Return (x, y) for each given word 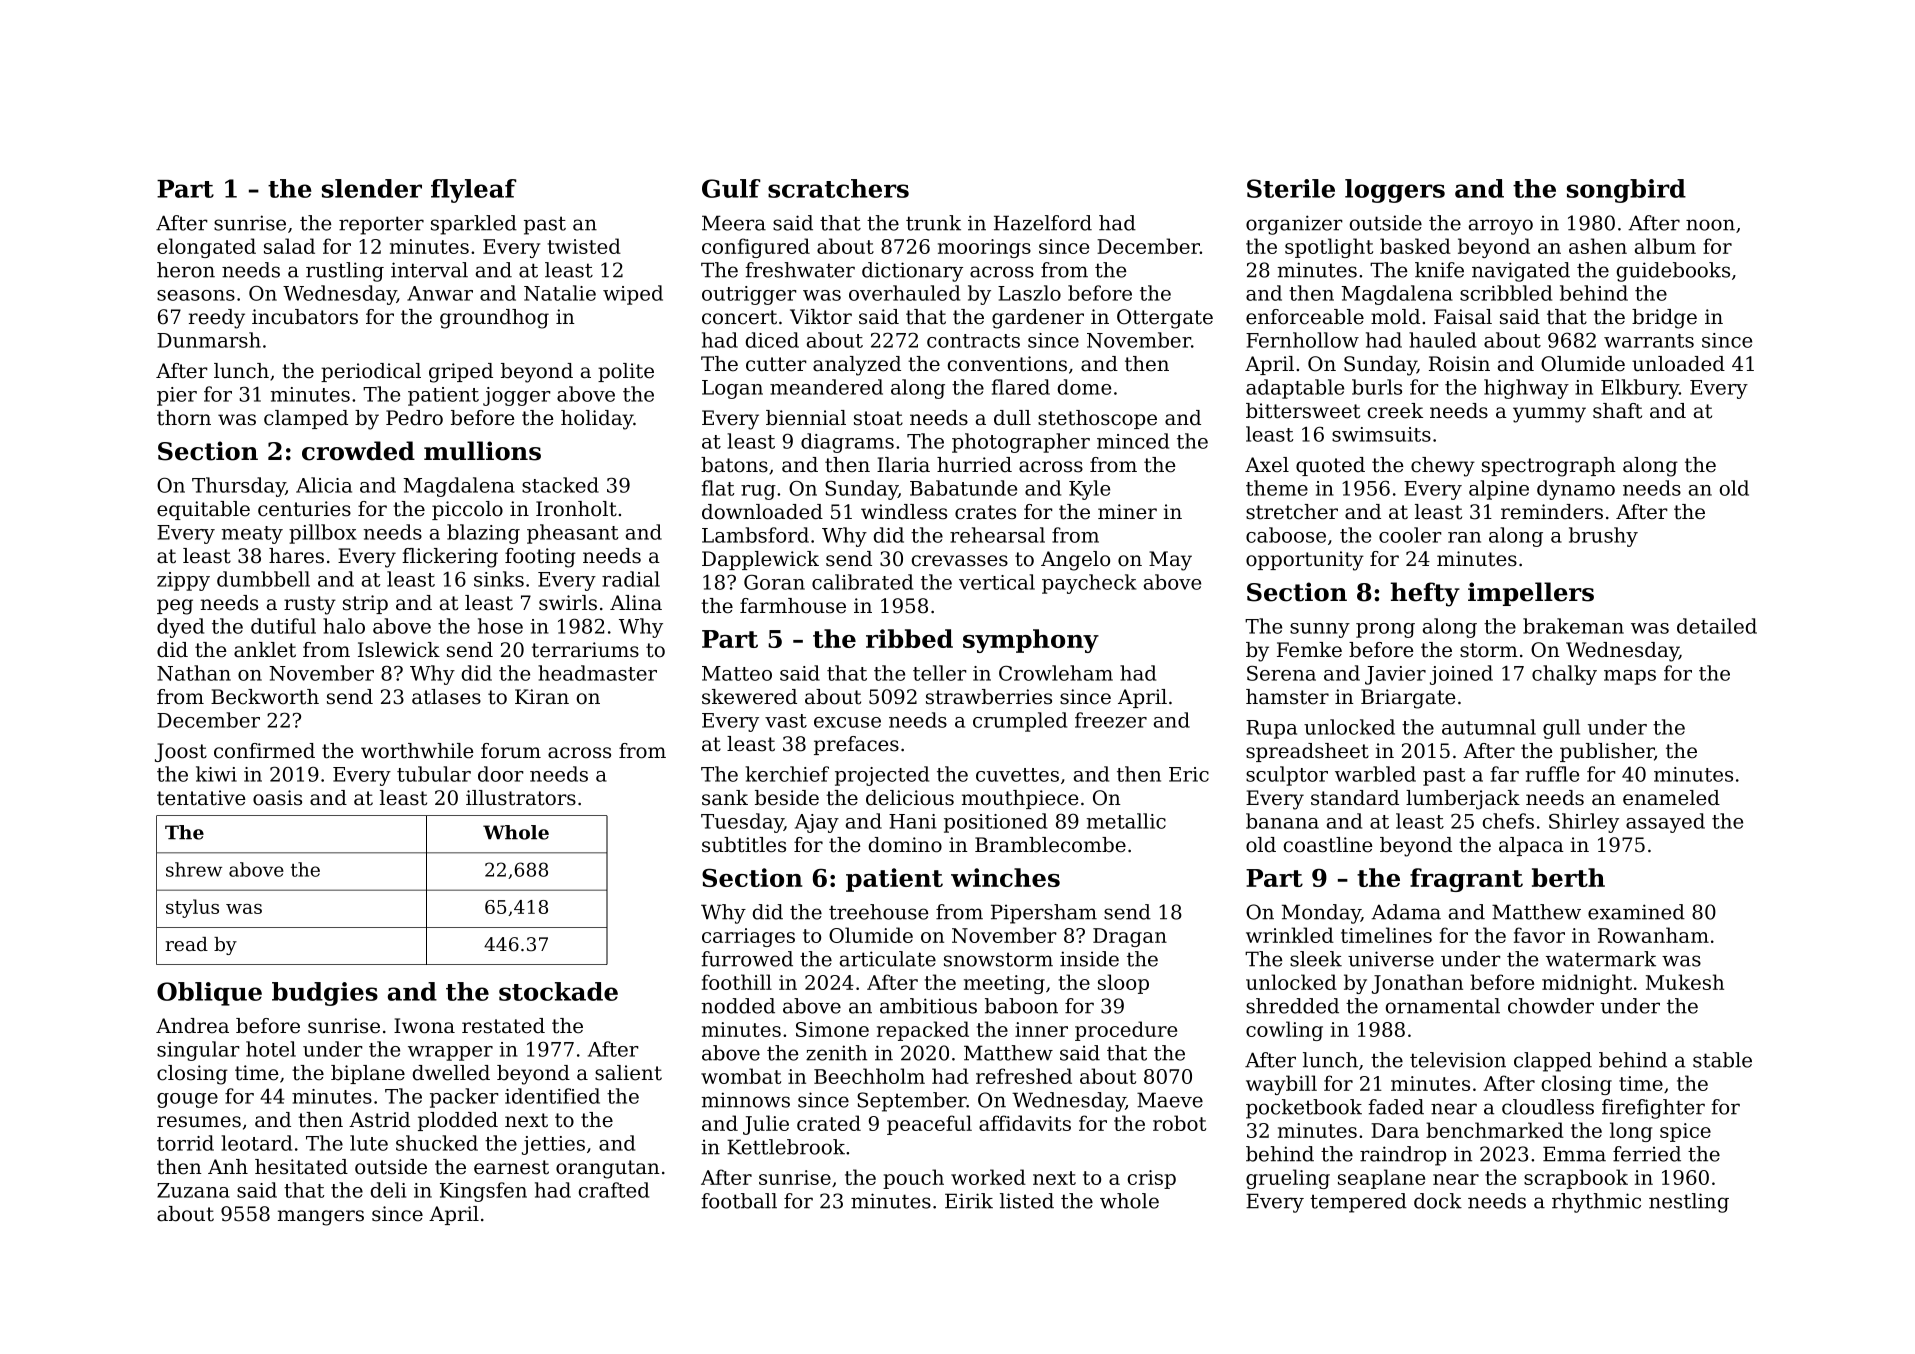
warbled (1375, 774)
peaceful (929, 1125)
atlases (446, 697)
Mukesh (1685, 982)
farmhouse (793, 606)
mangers (321, 1218)
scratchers (838, 188)
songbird (1626, 191)
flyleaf (473, 191)
